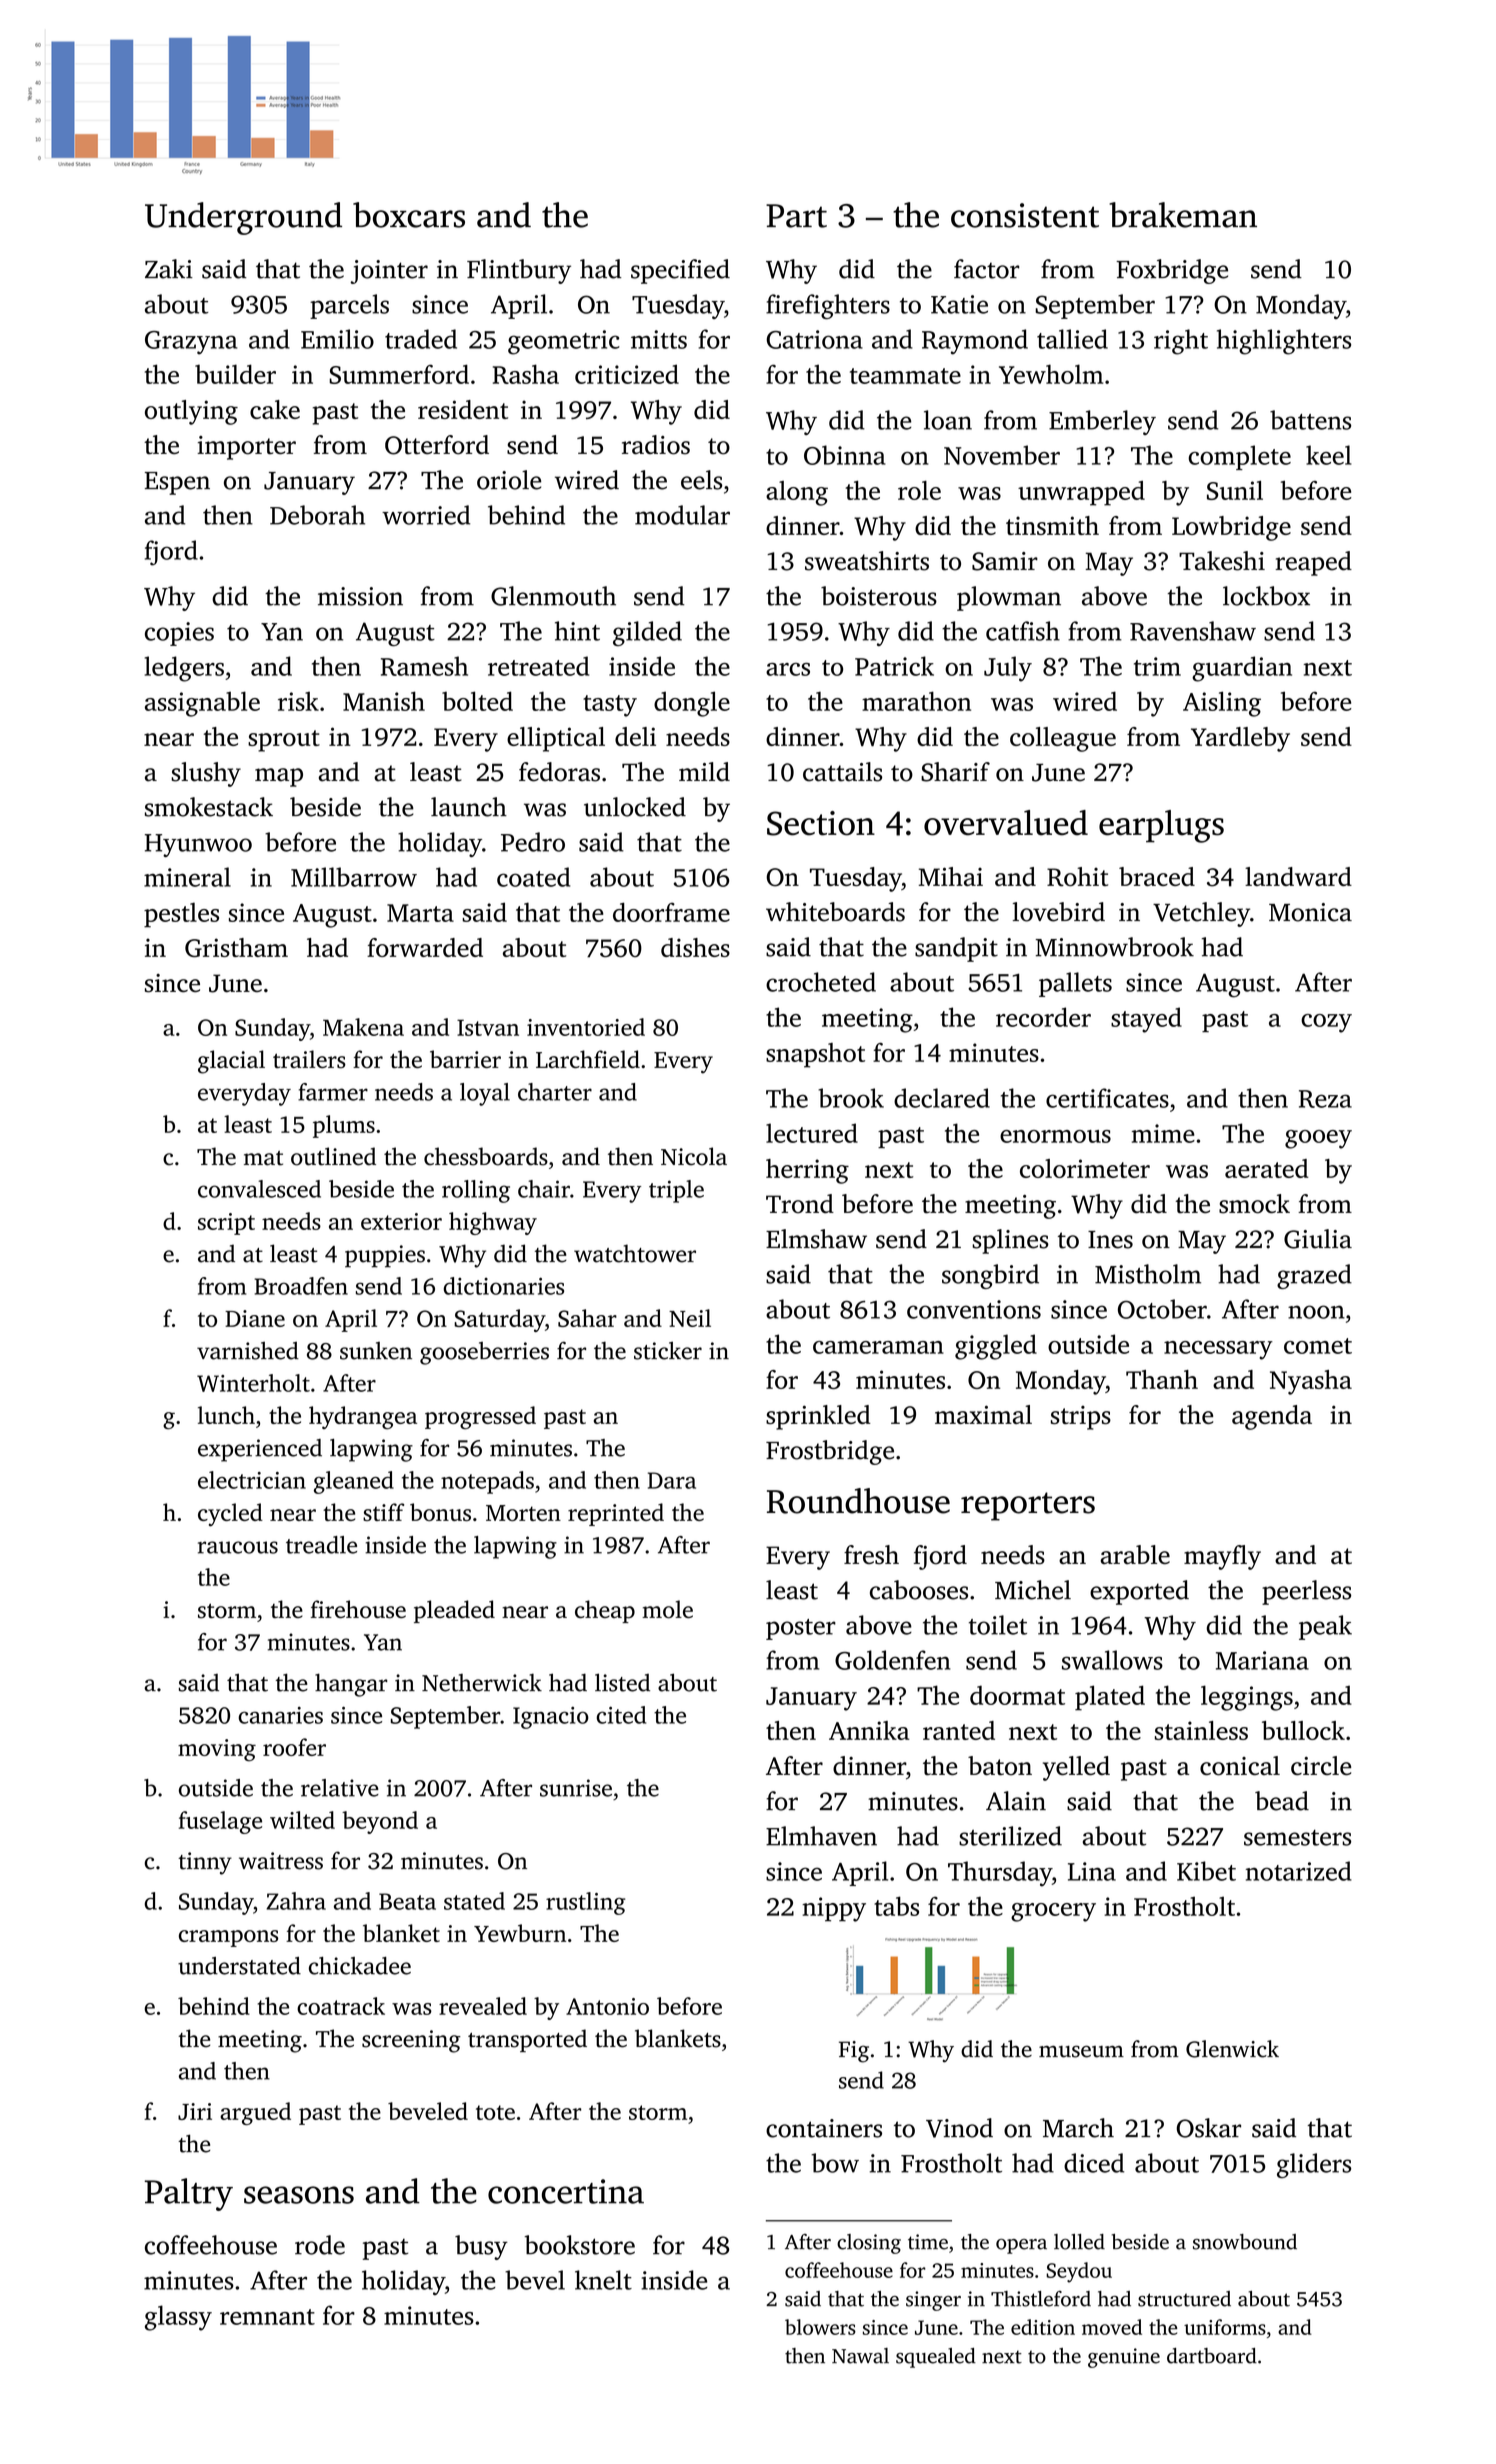 This screenshot has height=2464, width=1496. What do you see at coordinates (1318, 1346) in the screenshot?
I see `comet` at bounding box center [1318, 1346].
